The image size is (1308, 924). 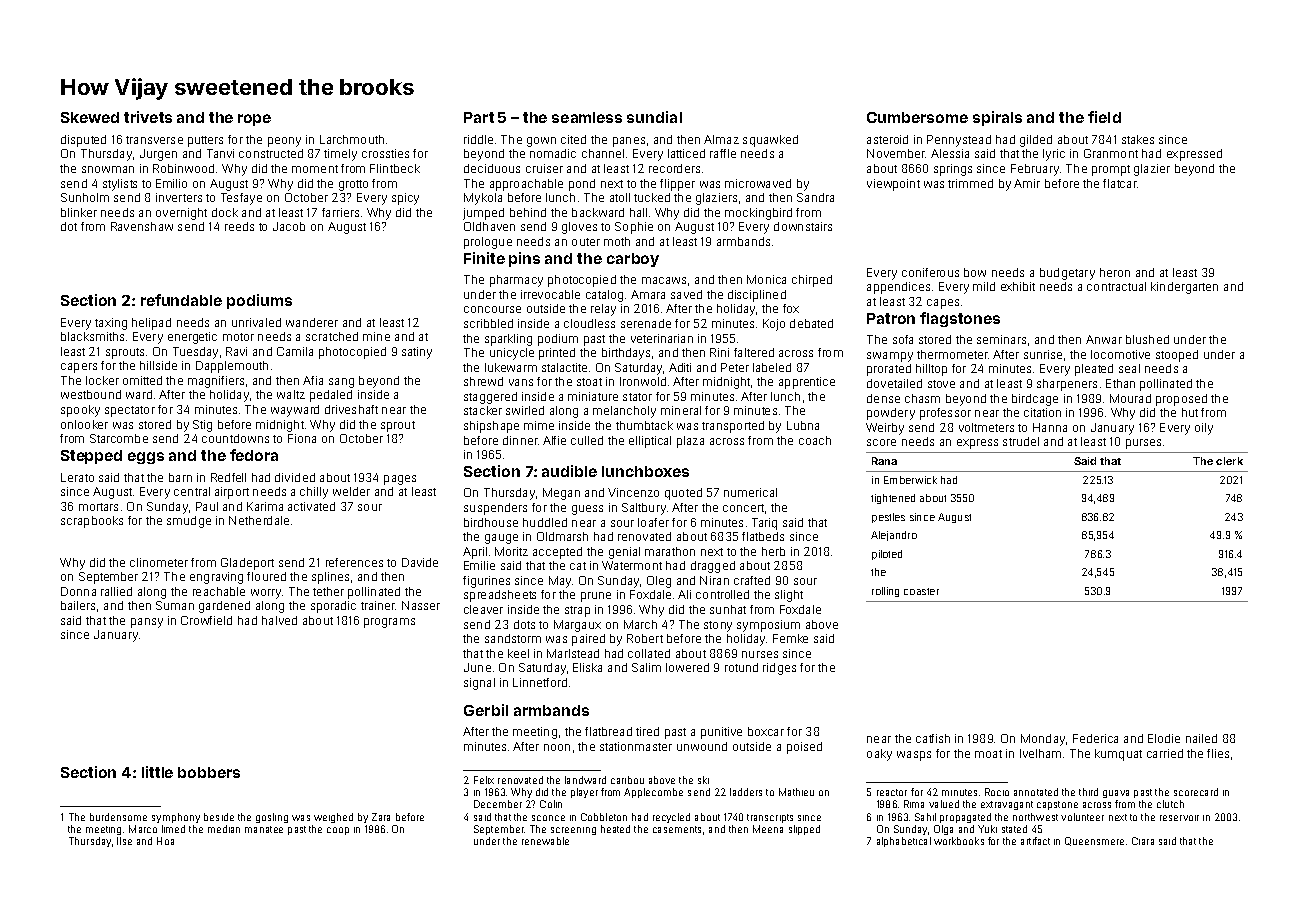 What do you see at coordinates (603, 153) in the image?
I see `channel` at bounding box center [603, 153].
